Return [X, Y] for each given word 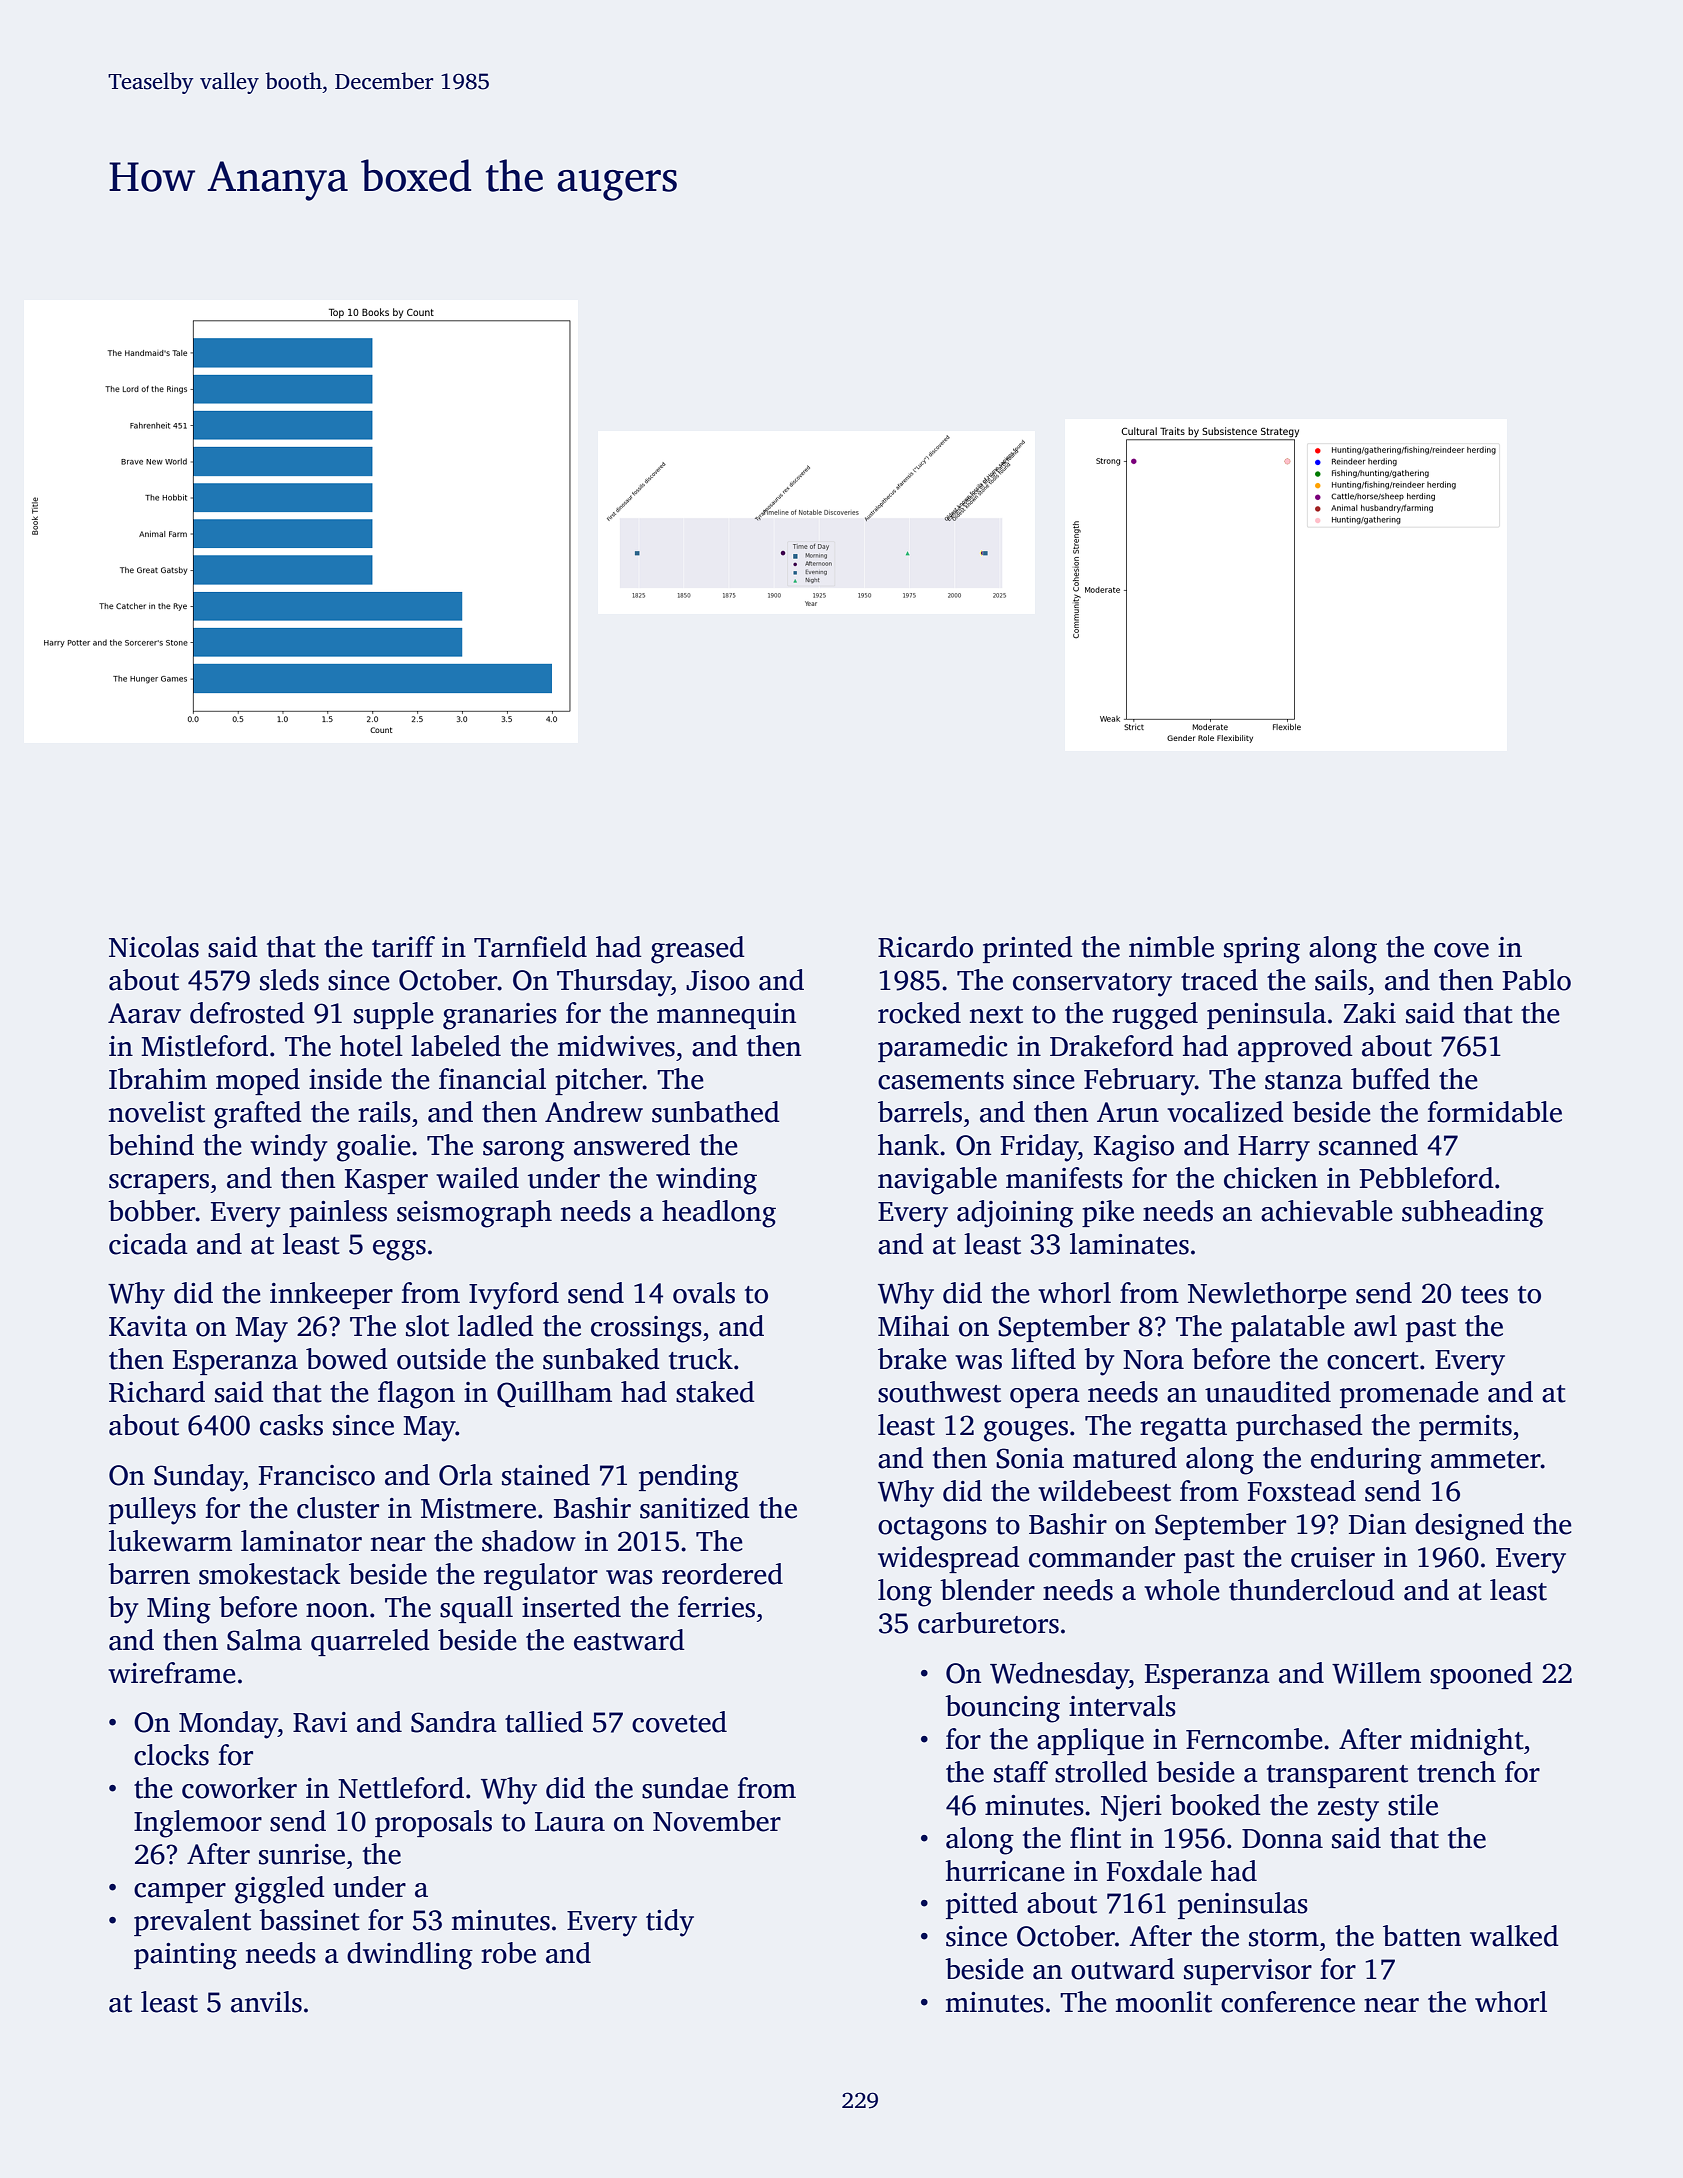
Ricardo [925, 947]
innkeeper [331, 1295]
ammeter [1486, 1460]
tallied [544, 1722]
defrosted [247, 1013]
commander [1102, 1557]
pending [689, 1478]
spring [1262, 950]
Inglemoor [198, 1824]
